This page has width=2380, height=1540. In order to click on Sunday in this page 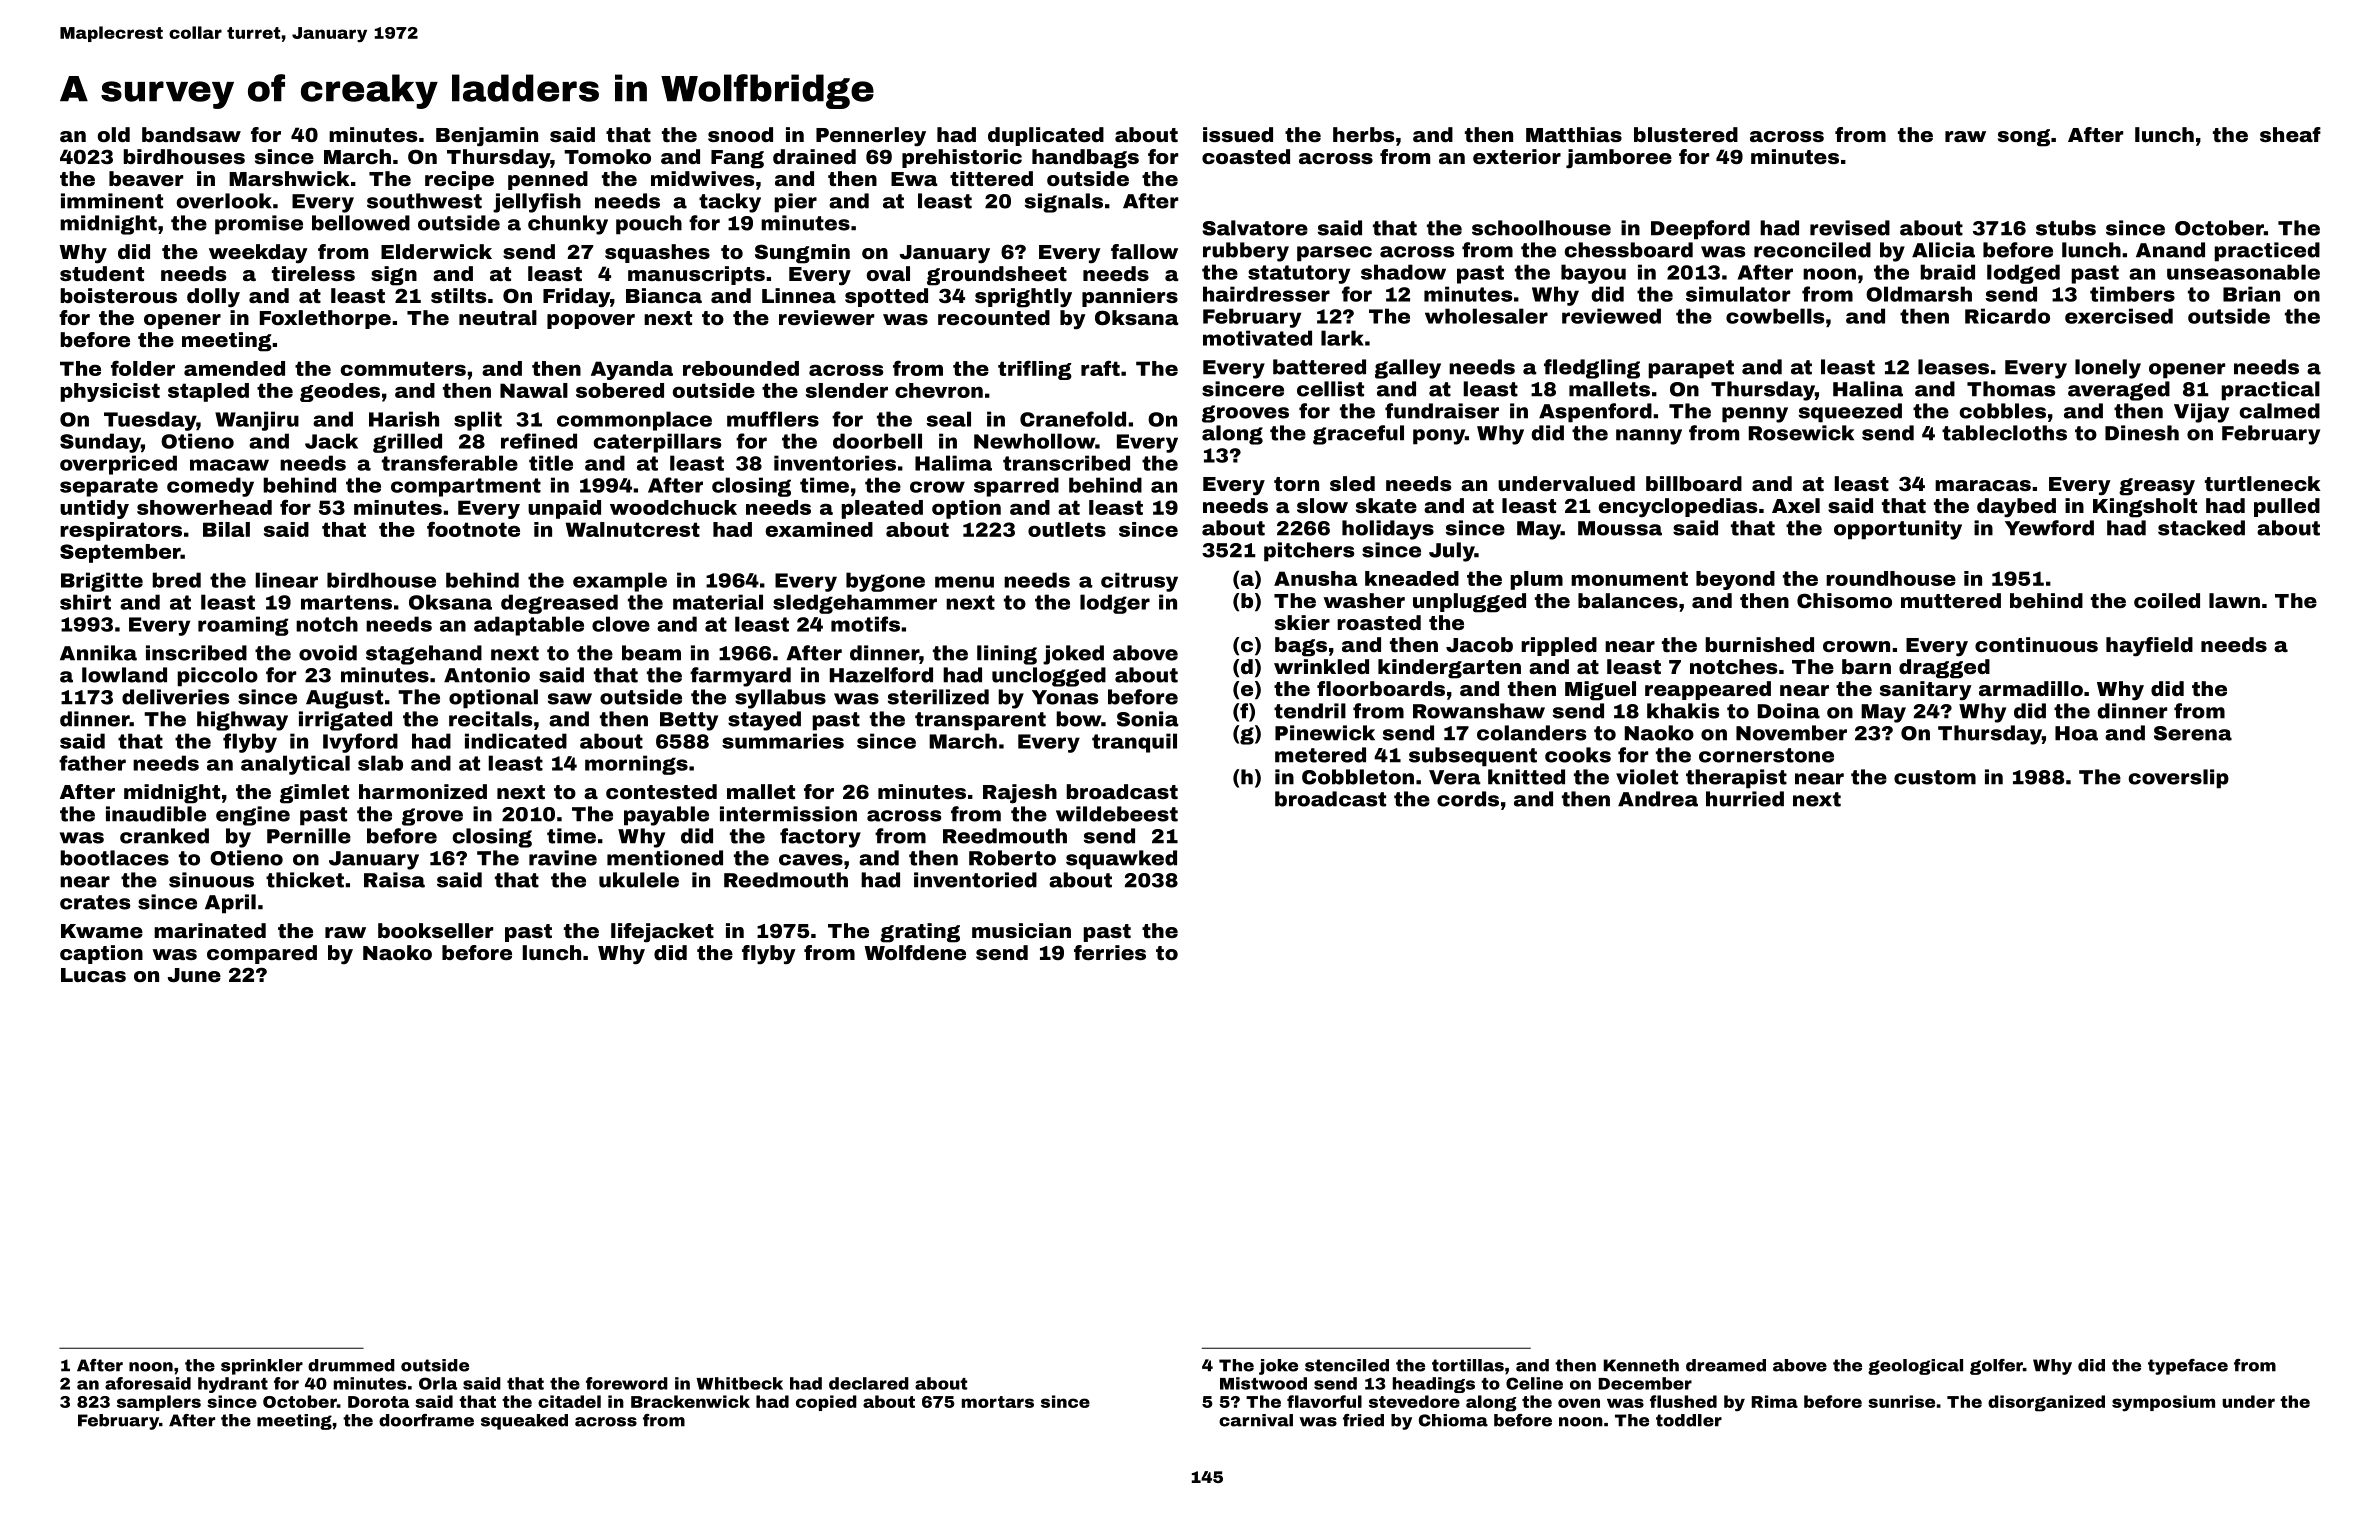, I will do `click(100, 443)`.
